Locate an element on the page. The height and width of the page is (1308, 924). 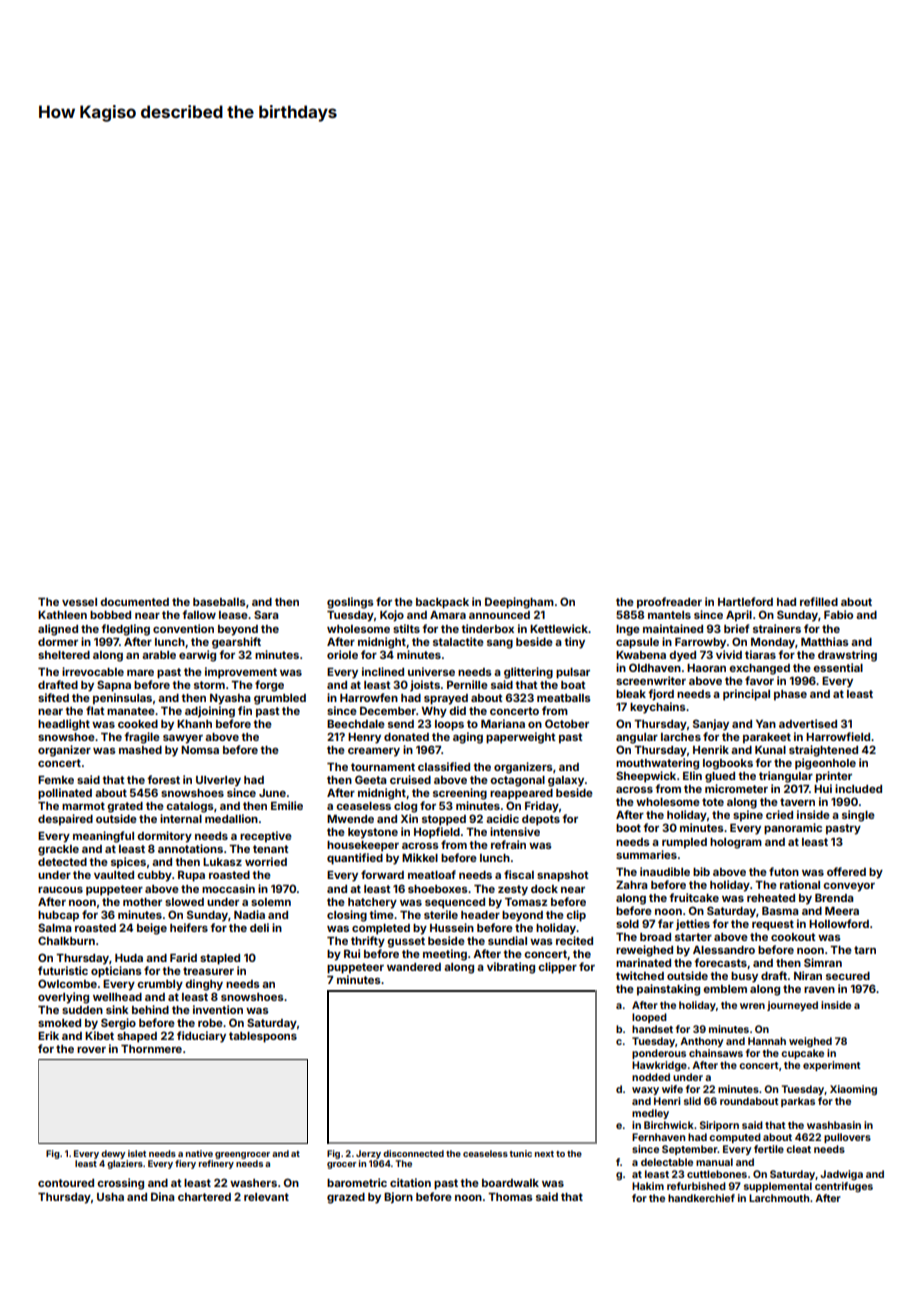
islet is located at coordinates (137, 1153).
